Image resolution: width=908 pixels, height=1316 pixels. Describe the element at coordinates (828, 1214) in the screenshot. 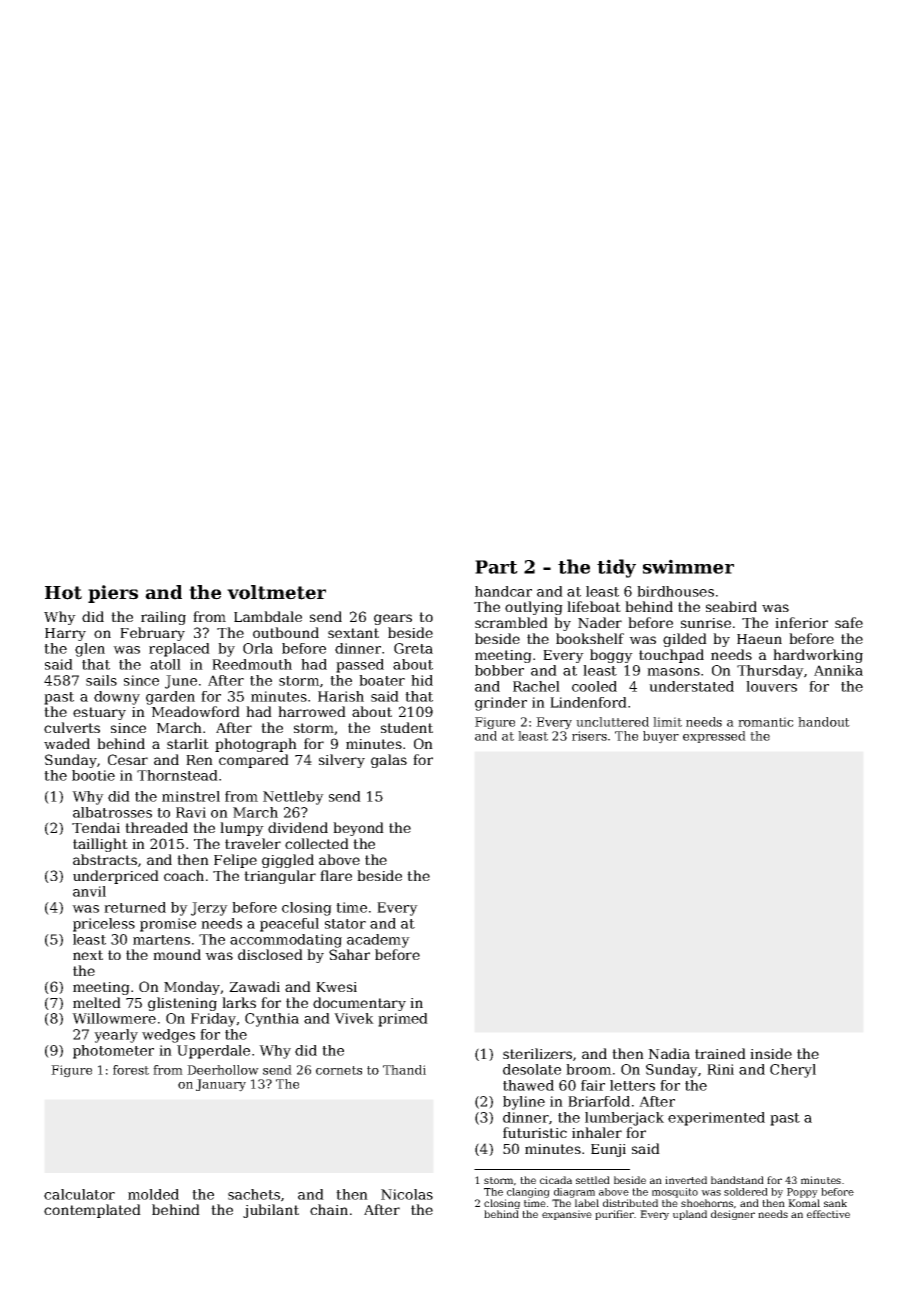

I see `effective` at that location.
